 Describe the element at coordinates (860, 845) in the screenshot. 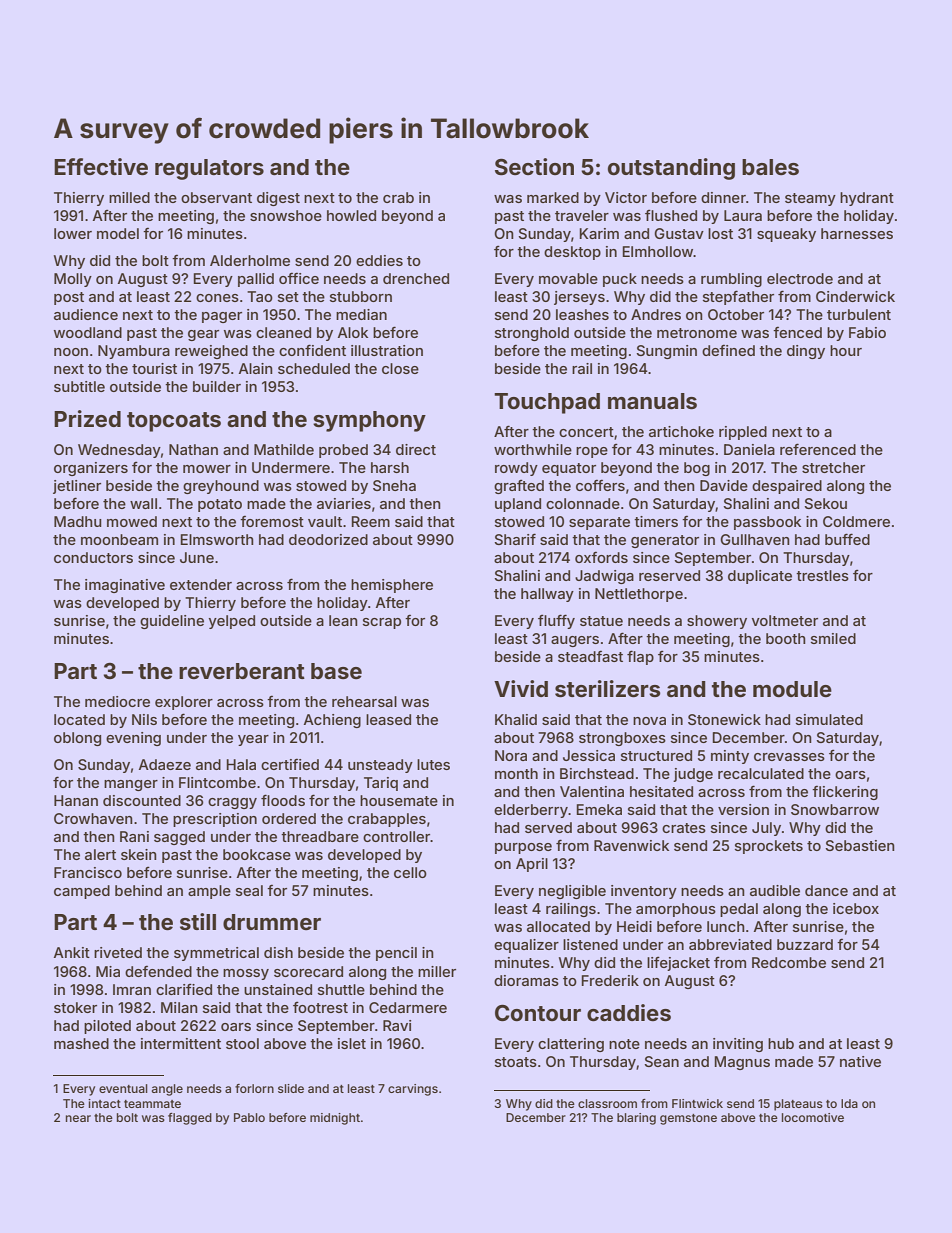

I see `Sebastien` at that location.
